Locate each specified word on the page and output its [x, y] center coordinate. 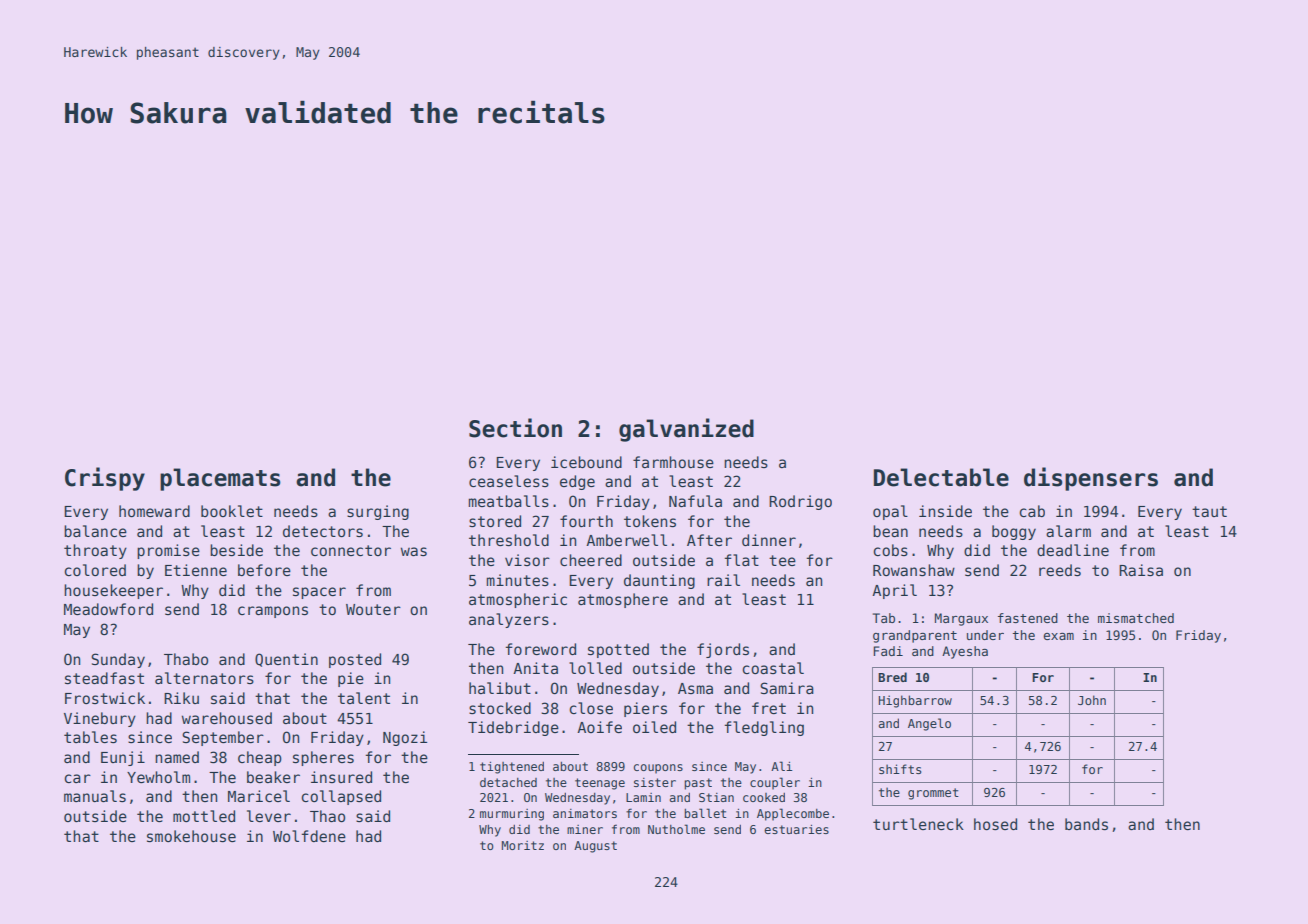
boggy [1014, 532]
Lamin [643, 797]
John [1092, 700]
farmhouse [673, 462]
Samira [787, 688]
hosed [995, 824]
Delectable [941, 477]
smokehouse [191, 836]
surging [378, 512]
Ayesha [965, 652]
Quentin [286, 660]
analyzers [509, 620]
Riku [181, 698]
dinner [769, 540]
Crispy [105, 479]
